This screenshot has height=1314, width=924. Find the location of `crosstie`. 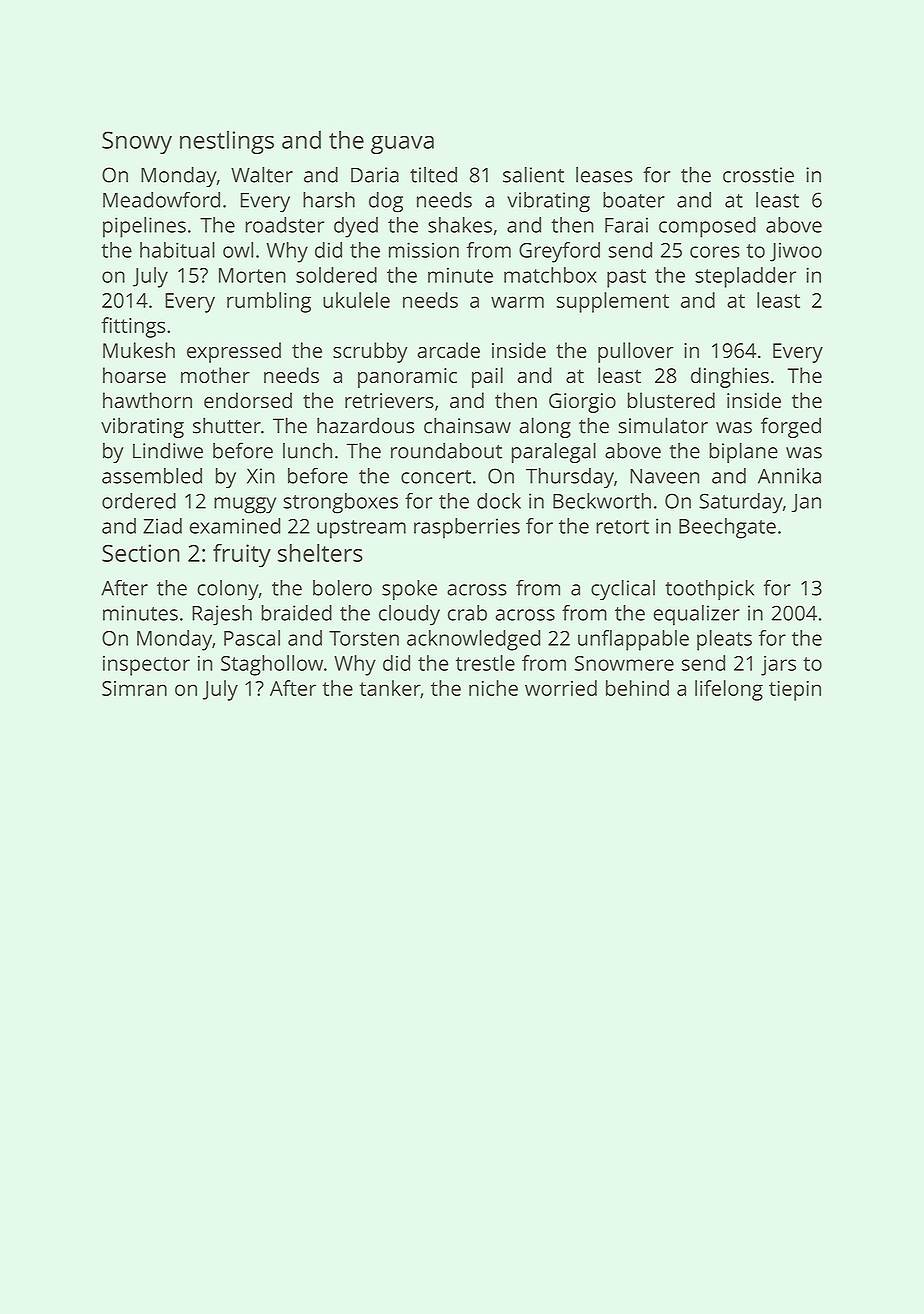

crosstie is located at coordinates (758, 175).
